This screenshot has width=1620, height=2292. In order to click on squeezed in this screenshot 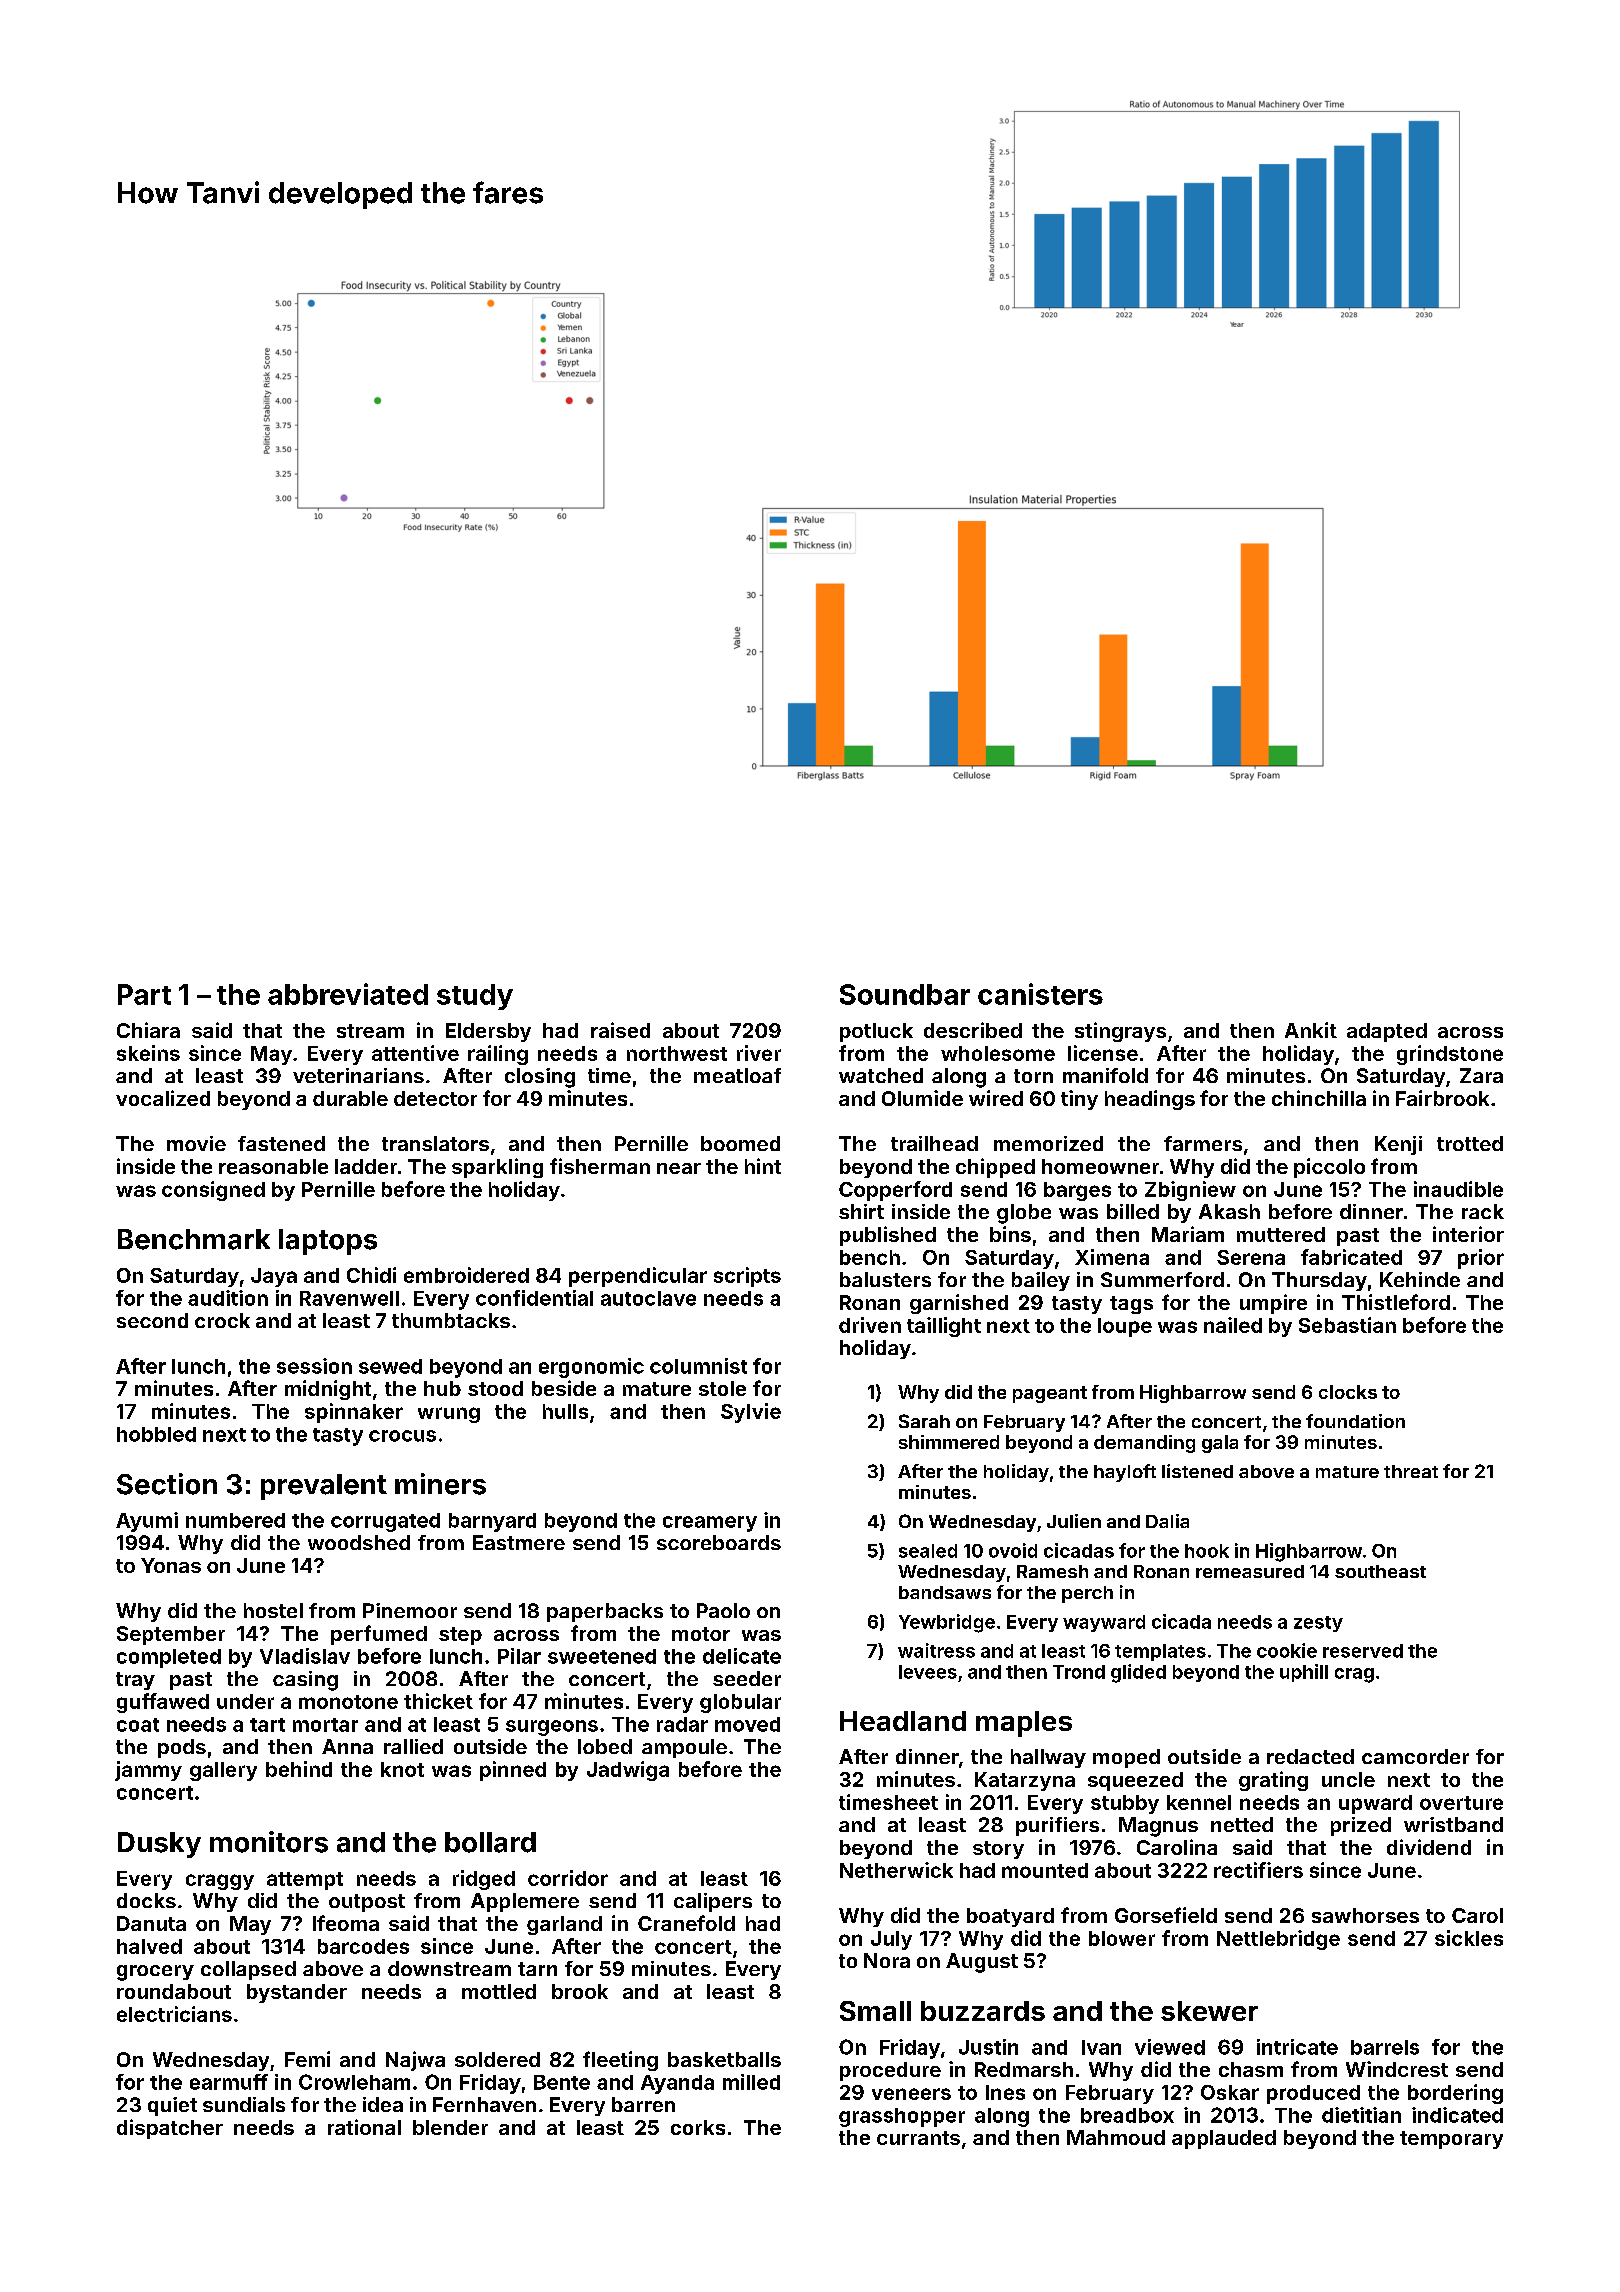, I will do `click(1135, 1781)`.
